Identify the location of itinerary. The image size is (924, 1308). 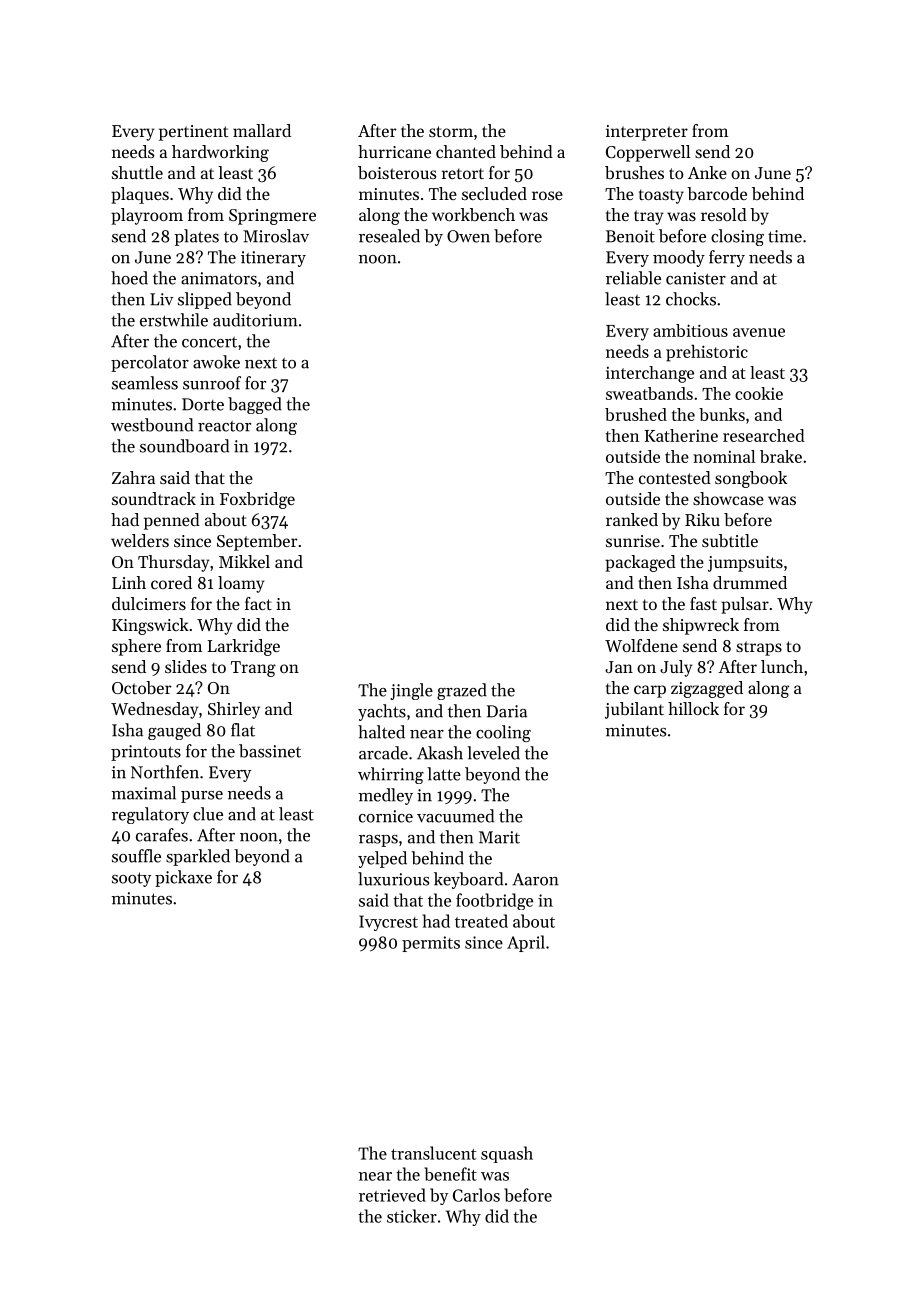
(273, 259).
